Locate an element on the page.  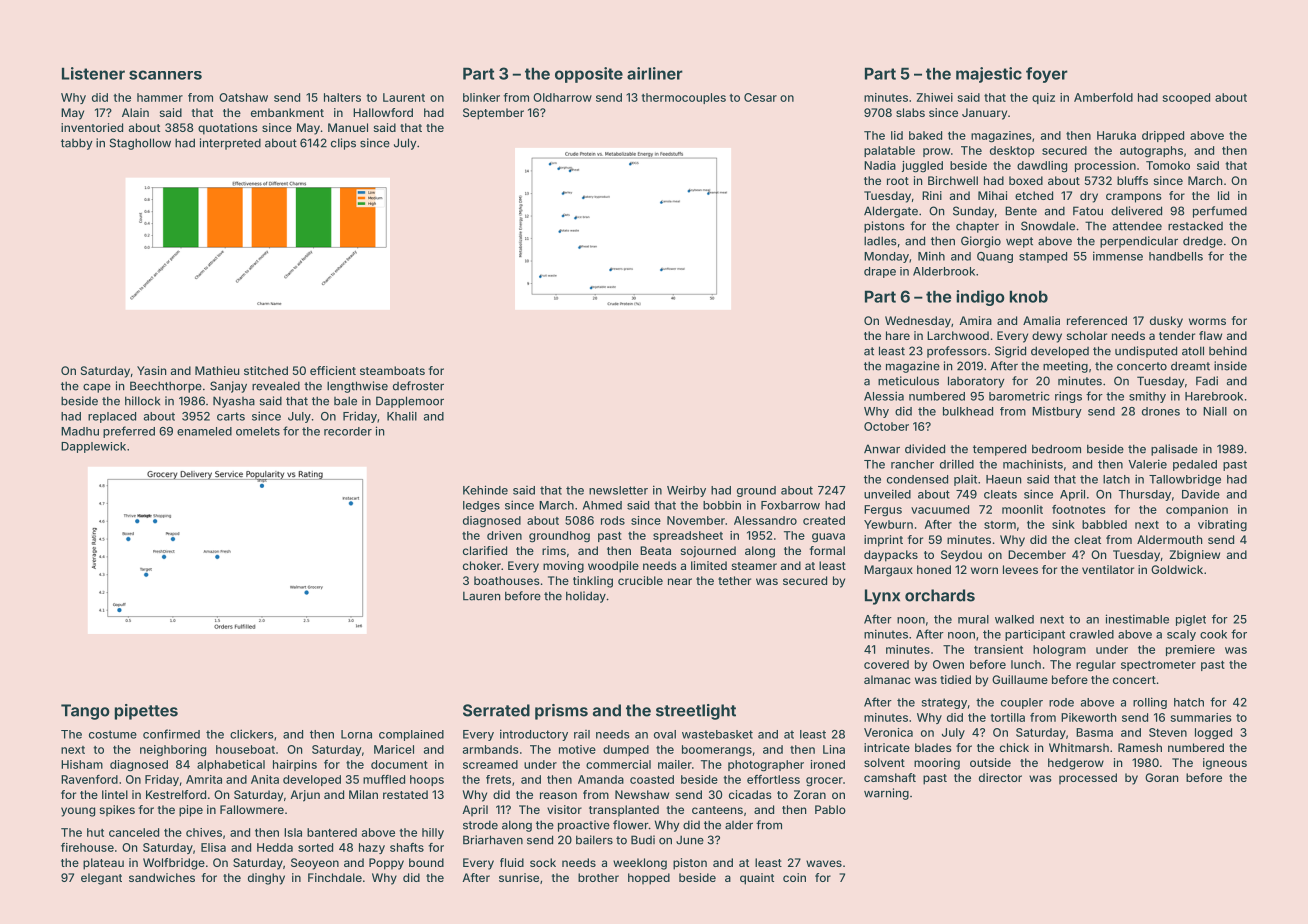
thermocouples is located at coordinates (683, 98).
